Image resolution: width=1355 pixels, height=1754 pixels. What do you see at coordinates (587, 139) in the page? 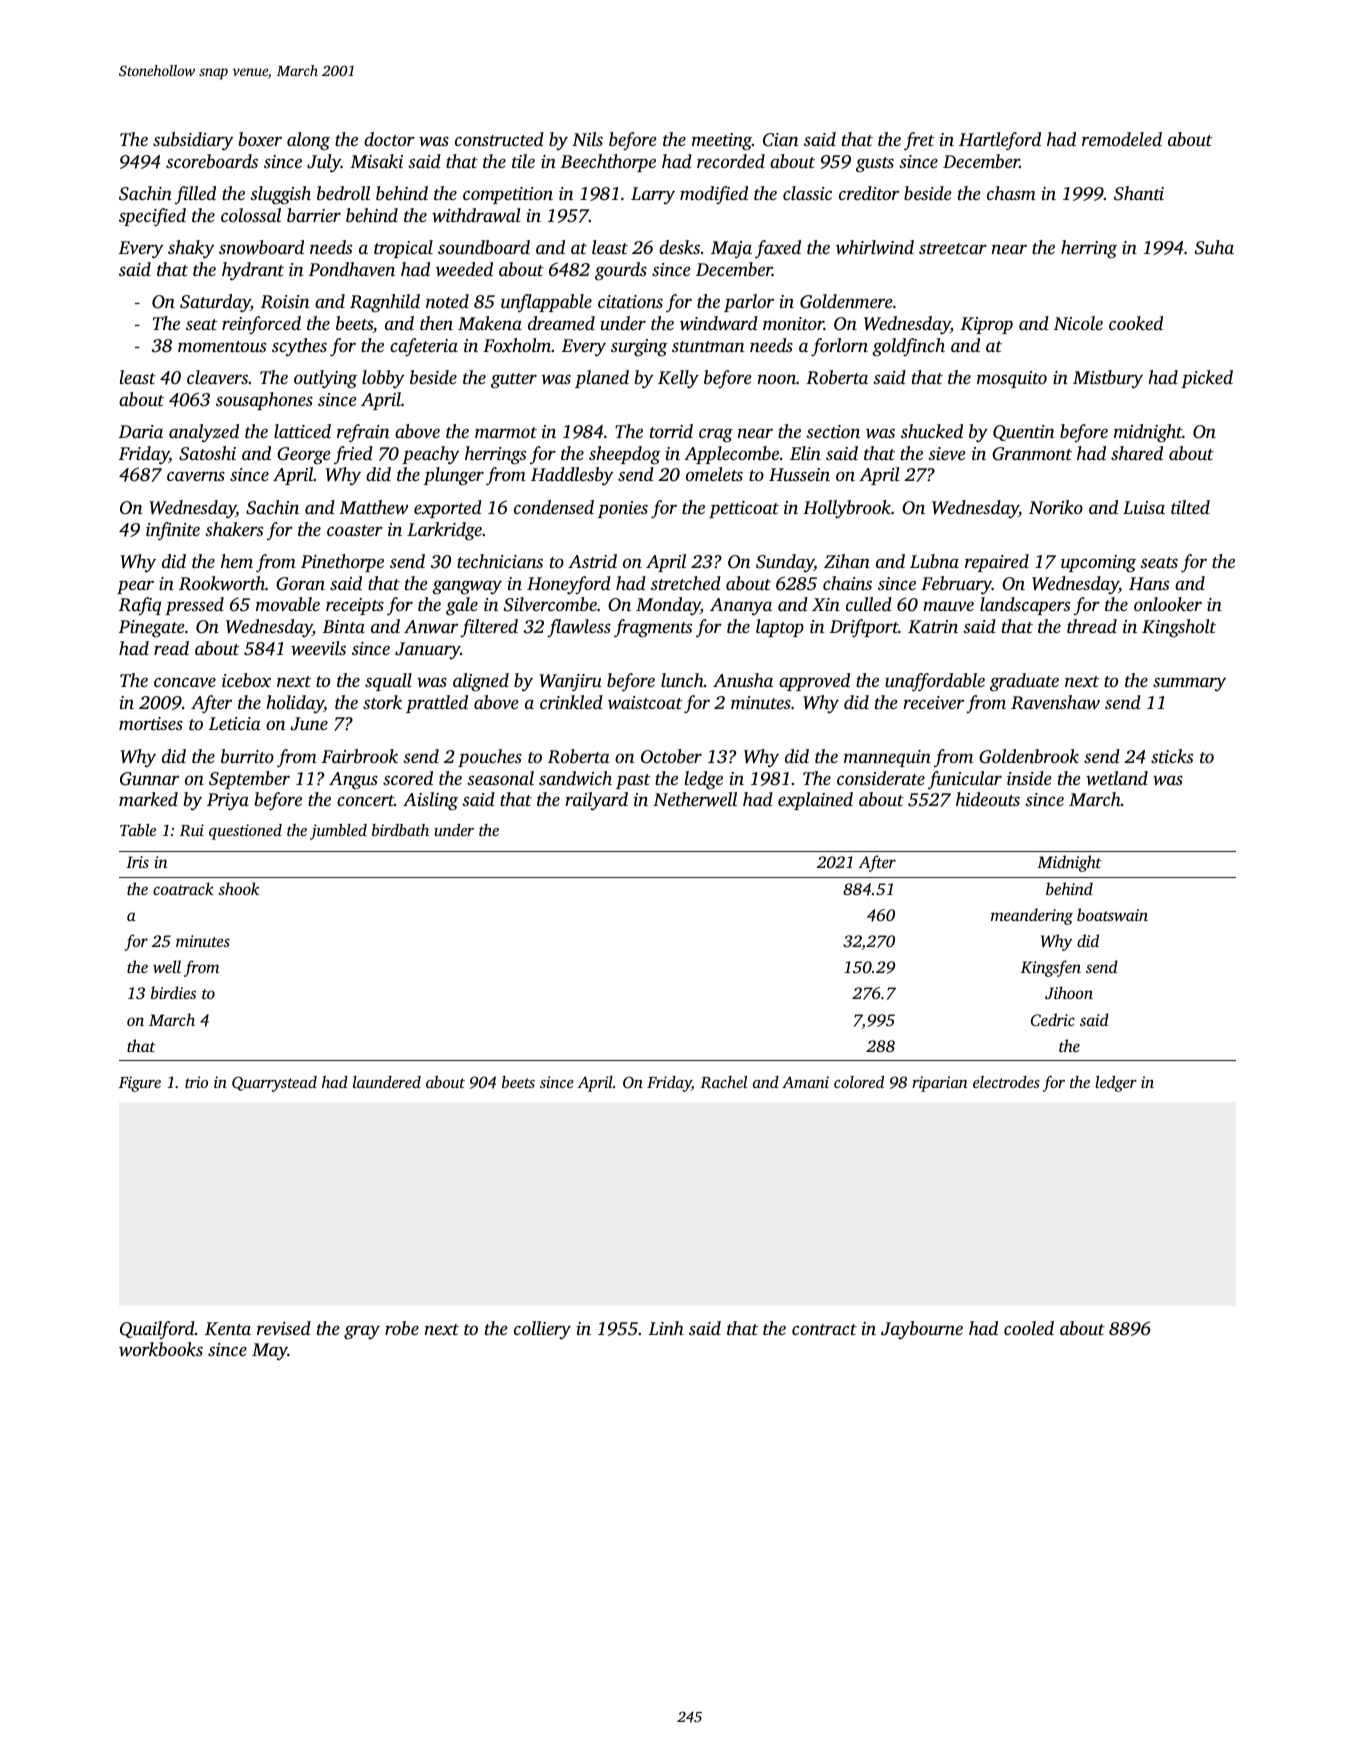
I see `Nils` at bounding box center [587, 139].
